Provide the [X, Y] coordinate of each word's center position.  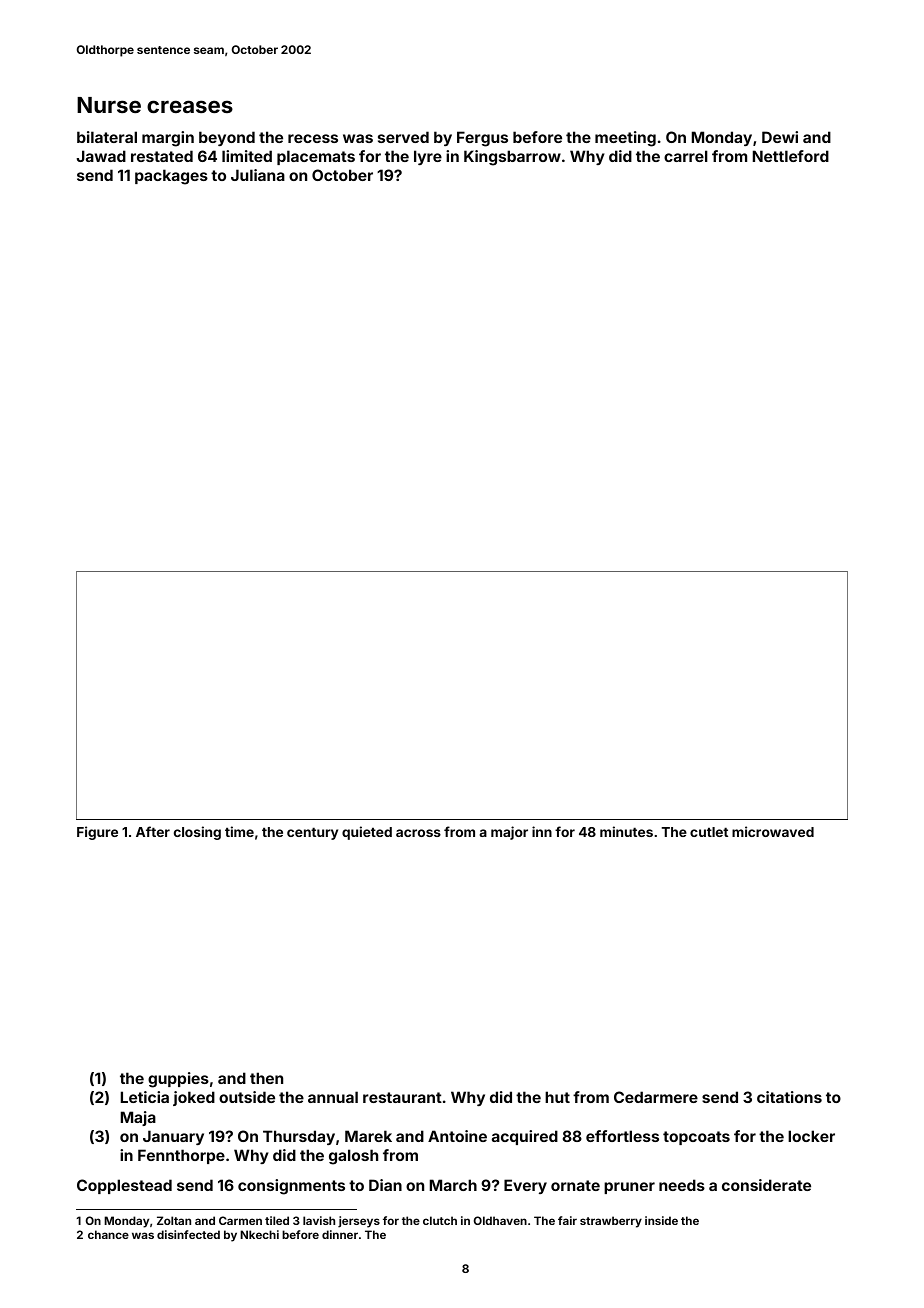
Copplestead [124, 1186]
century [312, 833]
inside [661, 1220]
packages [171, 177]
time [239, 831]
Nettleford [791, 156]
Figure [97, 833]
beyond [227, 138]
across [418, 833]
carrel [686, 156]
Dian [385, 1185]
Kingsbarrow [512, 158]
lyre [428, 157]
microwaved [773, 831]
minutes [626, 831]
